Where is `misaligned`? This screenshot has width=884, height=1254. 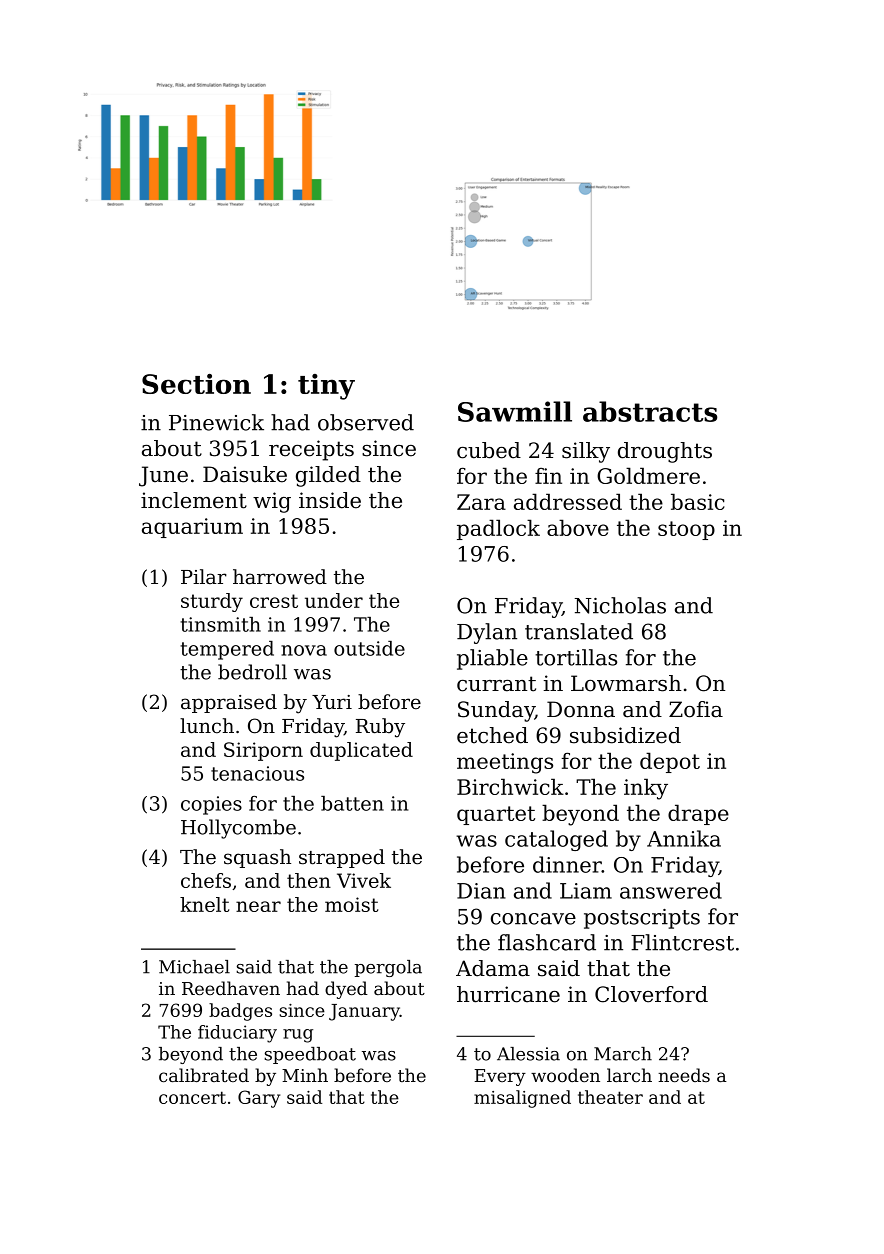
misaligned is located at coordinates (522, 1099).
